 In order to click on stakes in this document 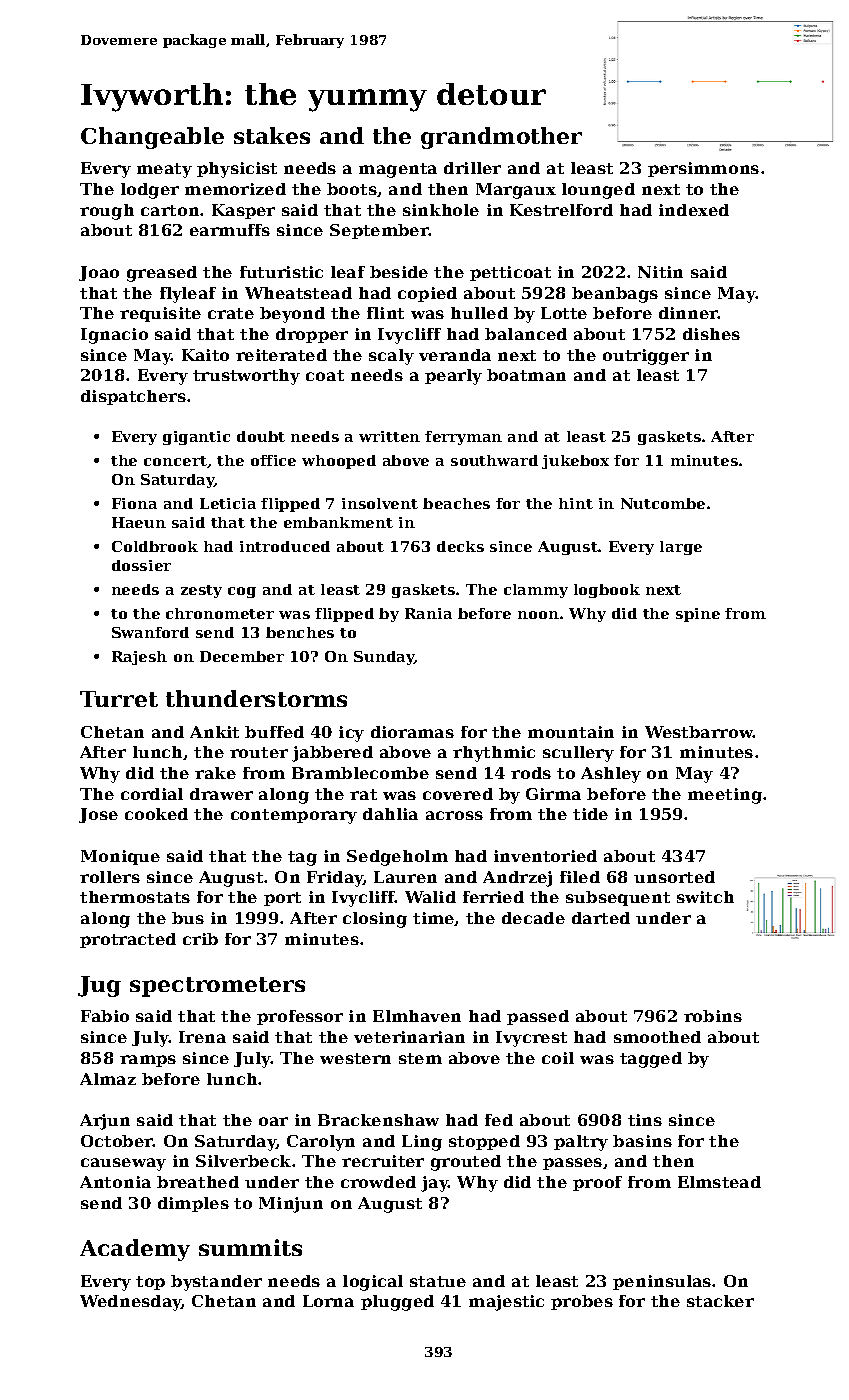, I will do `click(272, 135)`.
